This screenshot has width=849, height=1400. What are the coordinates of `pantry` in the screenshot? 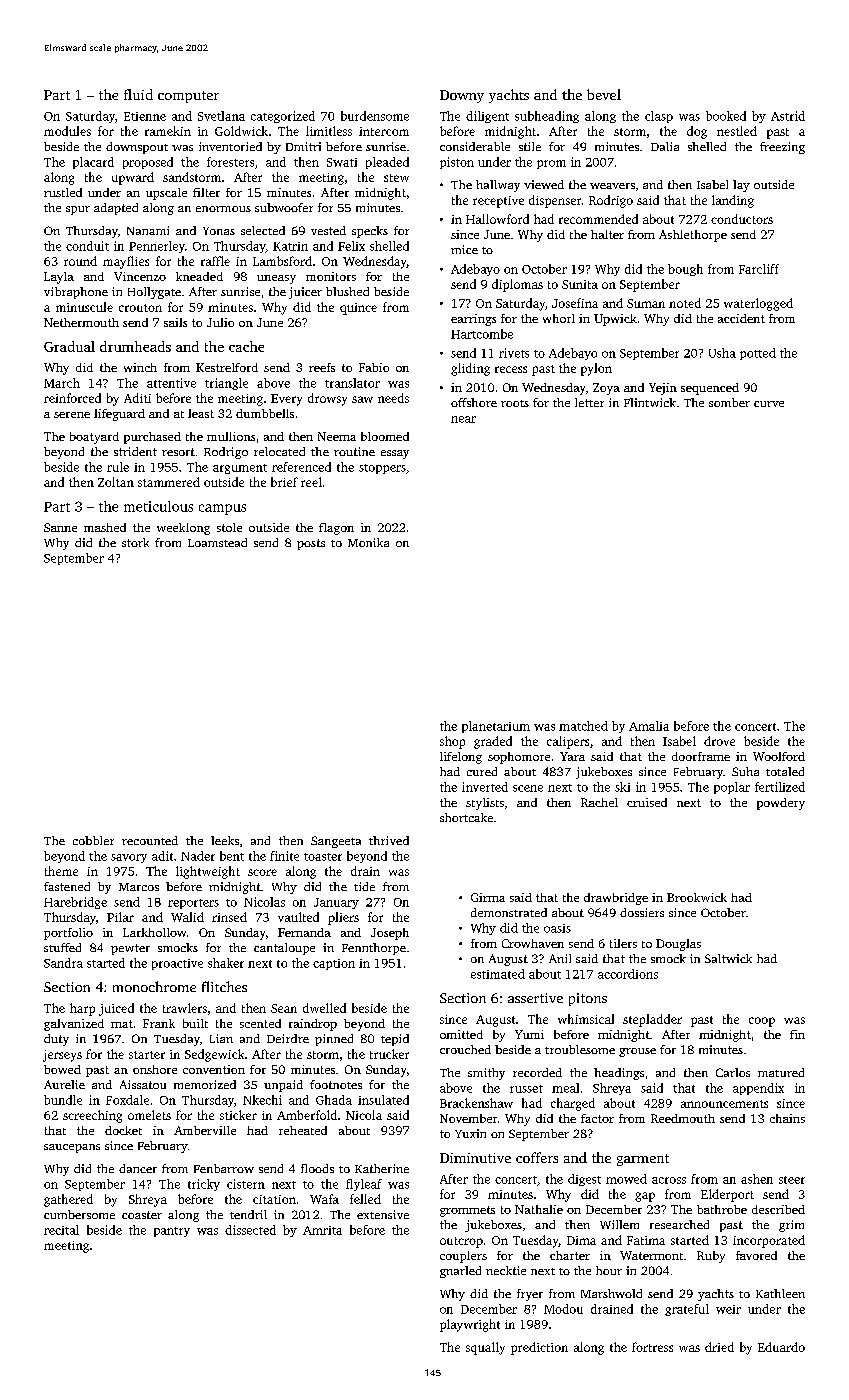 It's located at (172, 1232).
